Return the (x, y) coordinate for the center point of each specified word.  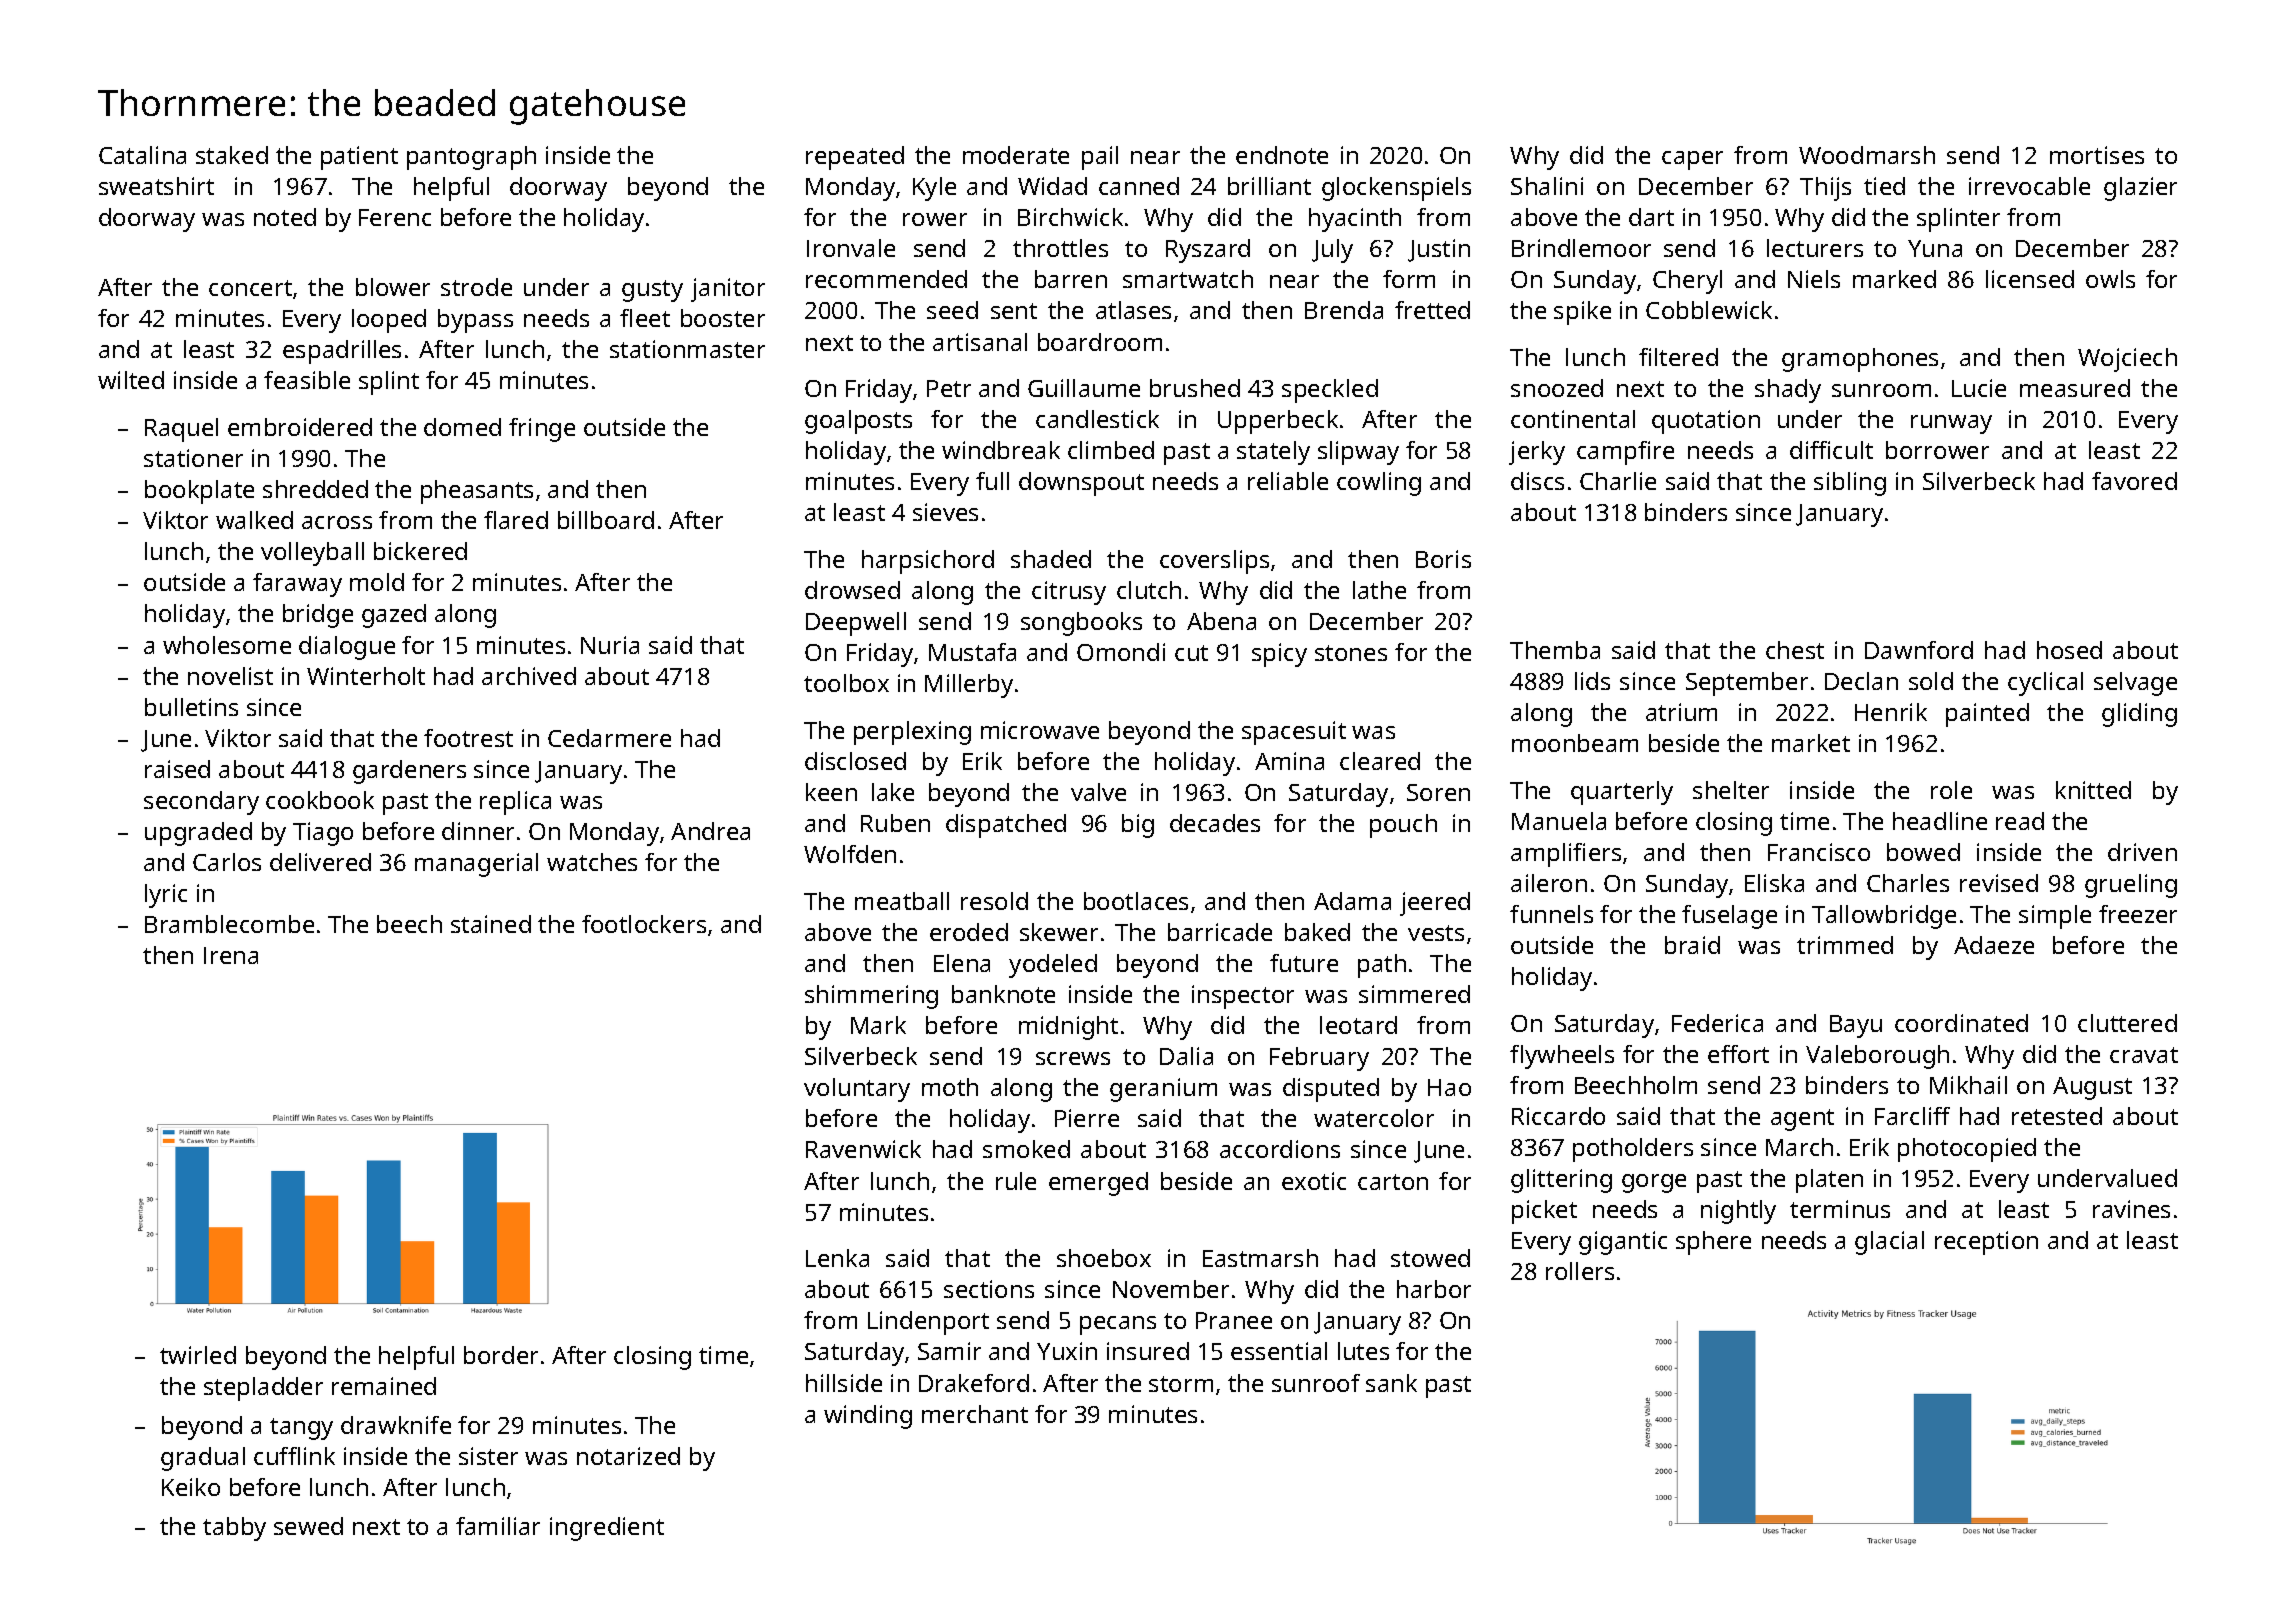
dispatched (1006, 826)
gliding (2139, 715)
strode (476, 287)
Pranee (1234, 1320)
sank (1391, 1383)
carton (1393, 1182)
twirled (198, 1355)
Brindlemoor (1581, 248)
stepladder (263, 1389)
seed (952, 310)
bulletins (191, 707)
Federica (1717, 1023)
